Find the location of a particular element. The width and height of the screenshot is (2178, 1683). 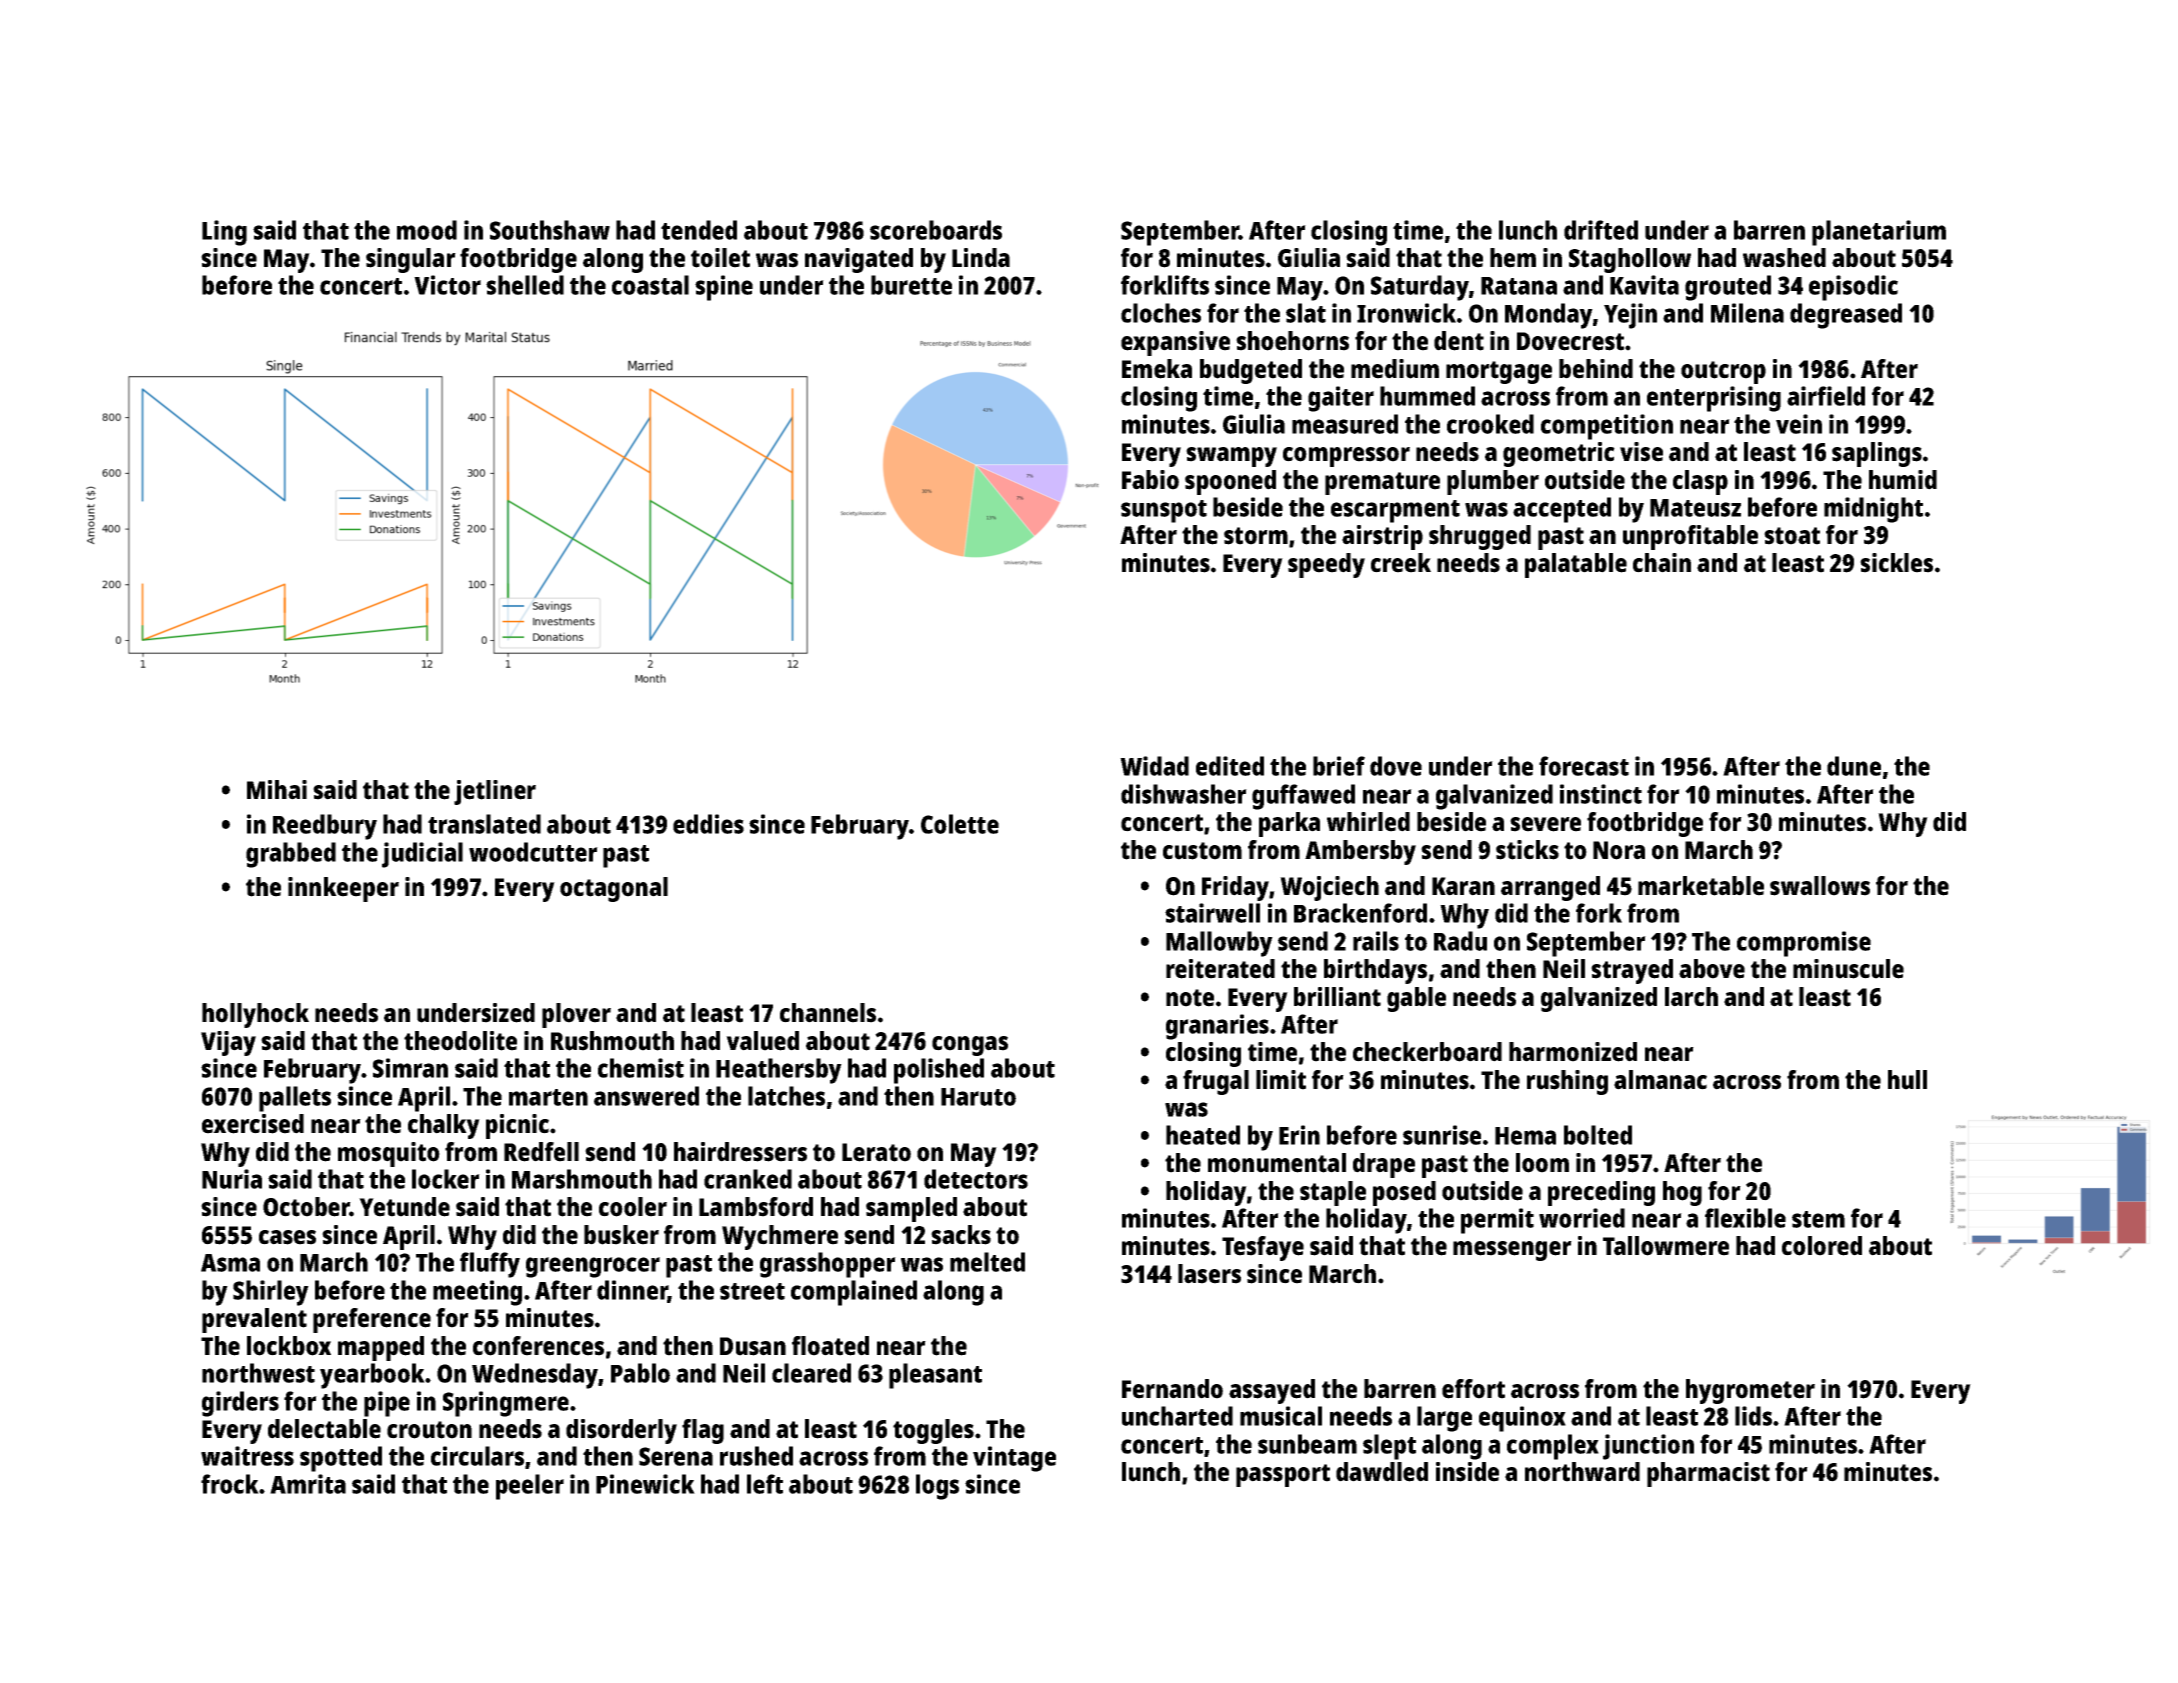

drifted is located at coordinates (1601, 230).
